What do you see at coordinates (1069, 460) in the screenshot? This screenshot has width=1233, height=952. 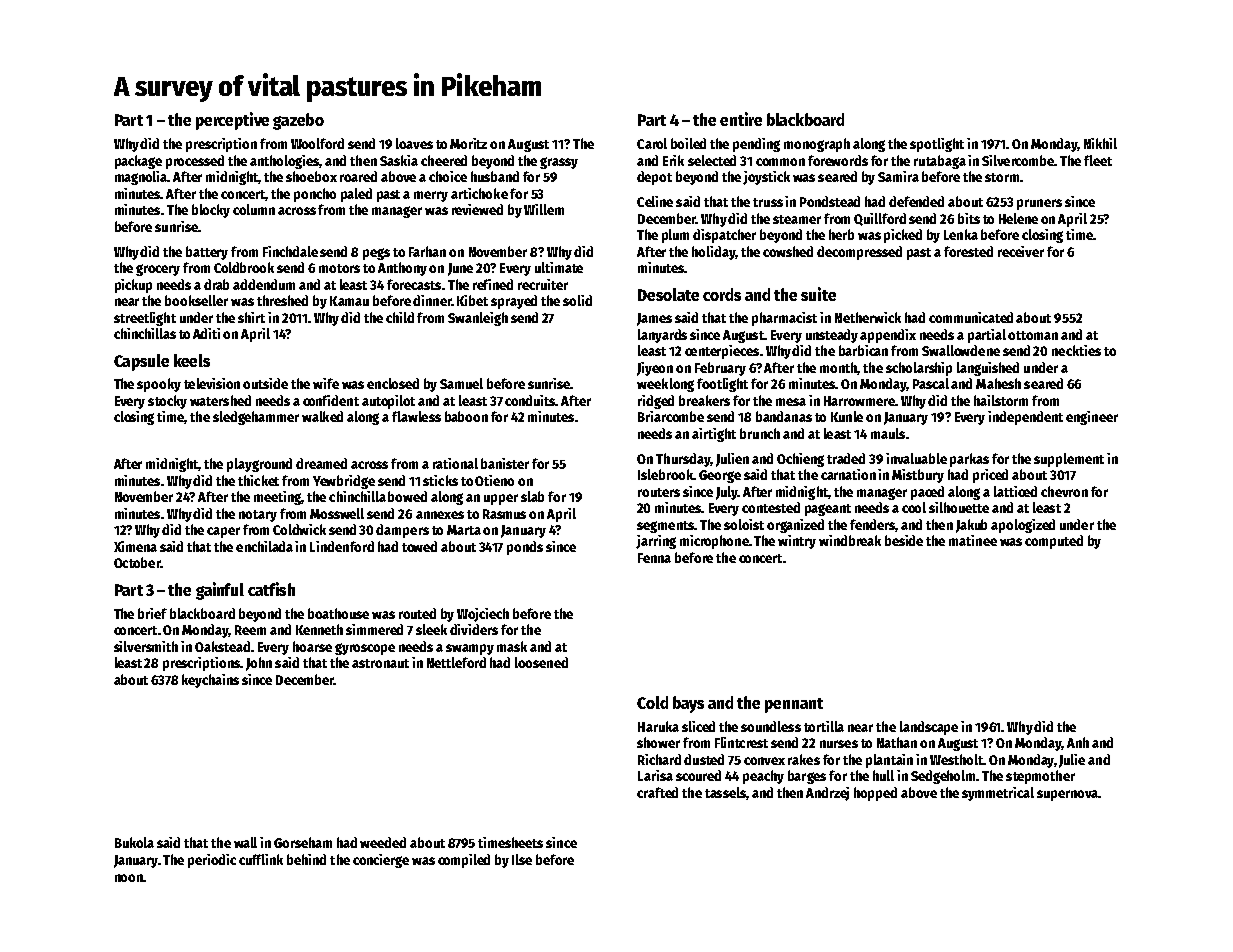 I see `supplement` at bounding box center [1069, 460].
